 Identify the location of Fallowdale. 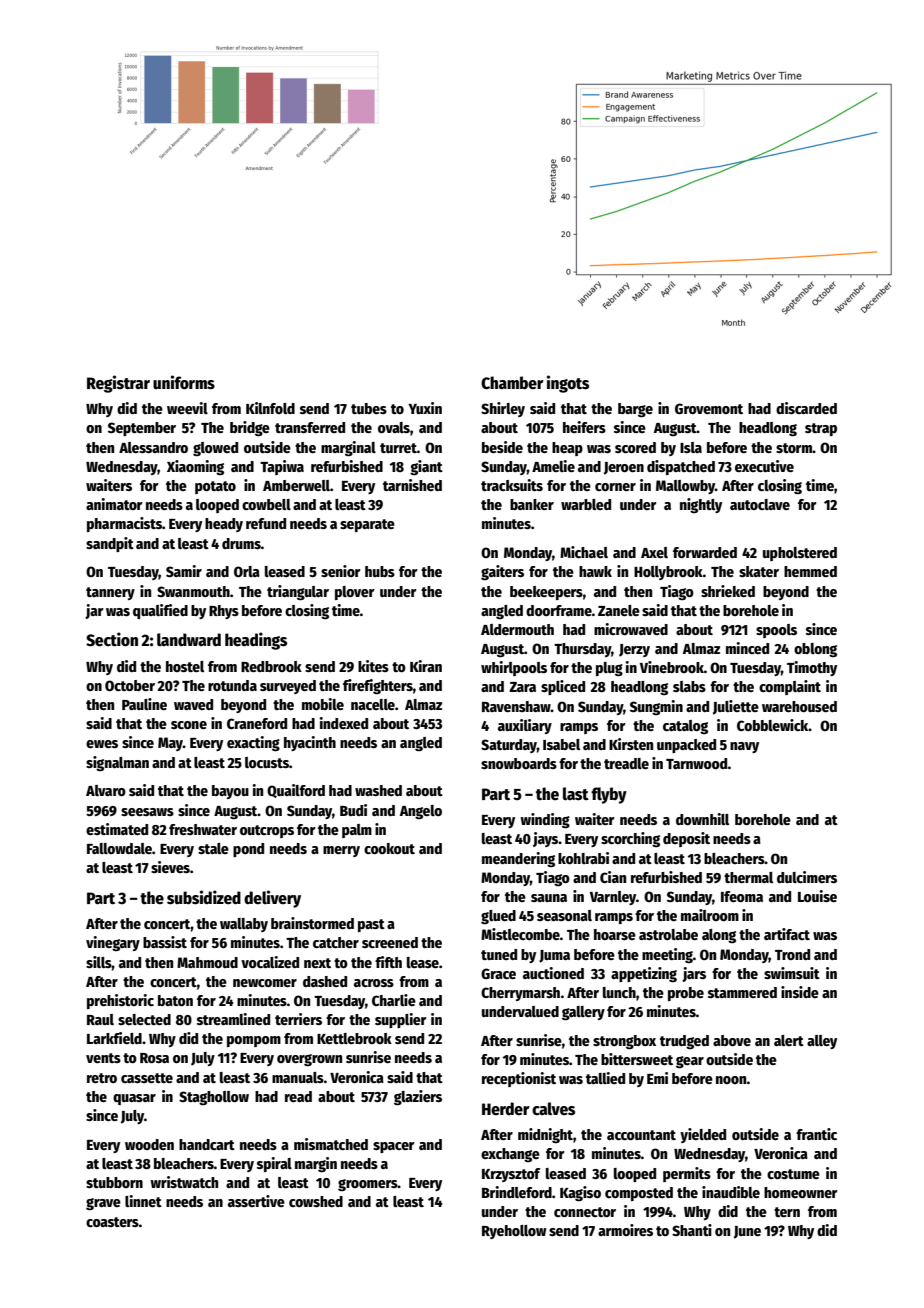
(119, 848).
